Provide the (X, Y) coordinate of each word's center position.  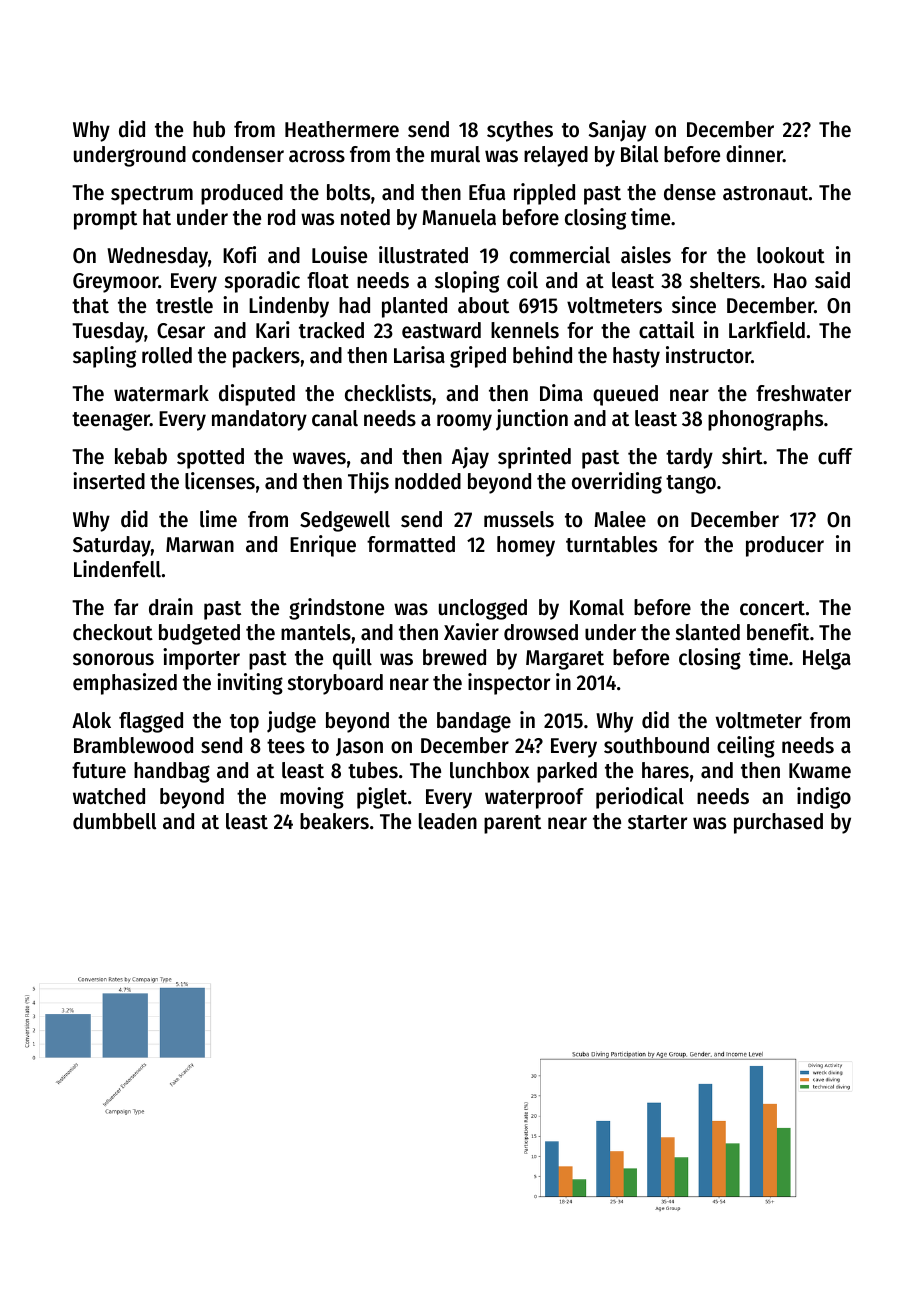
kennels (525, 330)
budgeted (199, 634)
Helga (827, 659)
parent (512, 824)
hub (209, 129)
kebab (141, 456)
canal (335, 418)
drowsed (541, 632)
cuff (835, 456)
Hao (790, 281)
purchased (778, 823)
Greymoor (116, 283)
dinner (754, 154)
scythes (520, 131)
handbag (172, 772)
